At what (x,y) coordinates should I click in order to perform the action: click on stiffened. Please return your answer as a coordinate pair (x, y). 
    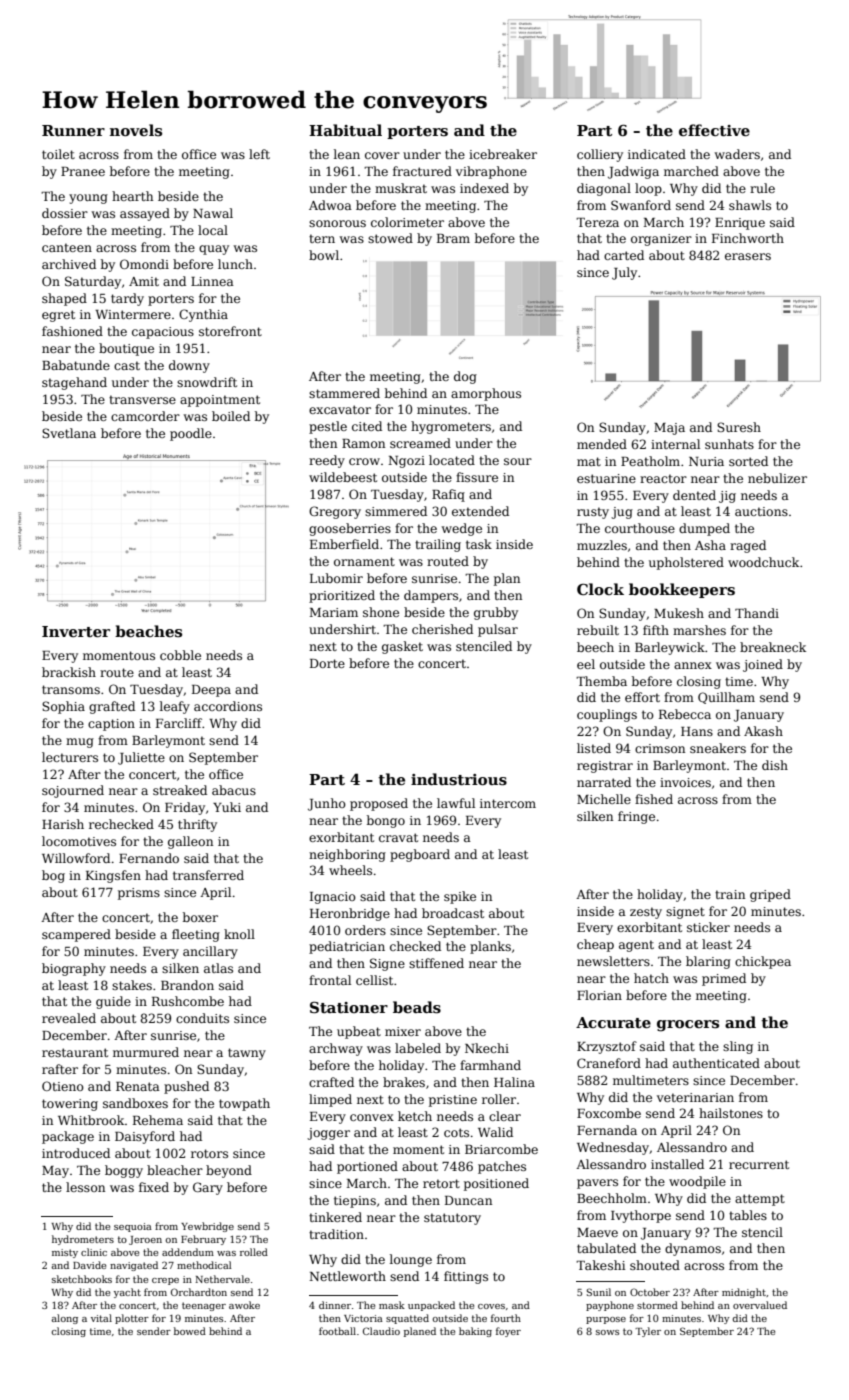
    Looking at the image, I should click on (436, 963).
